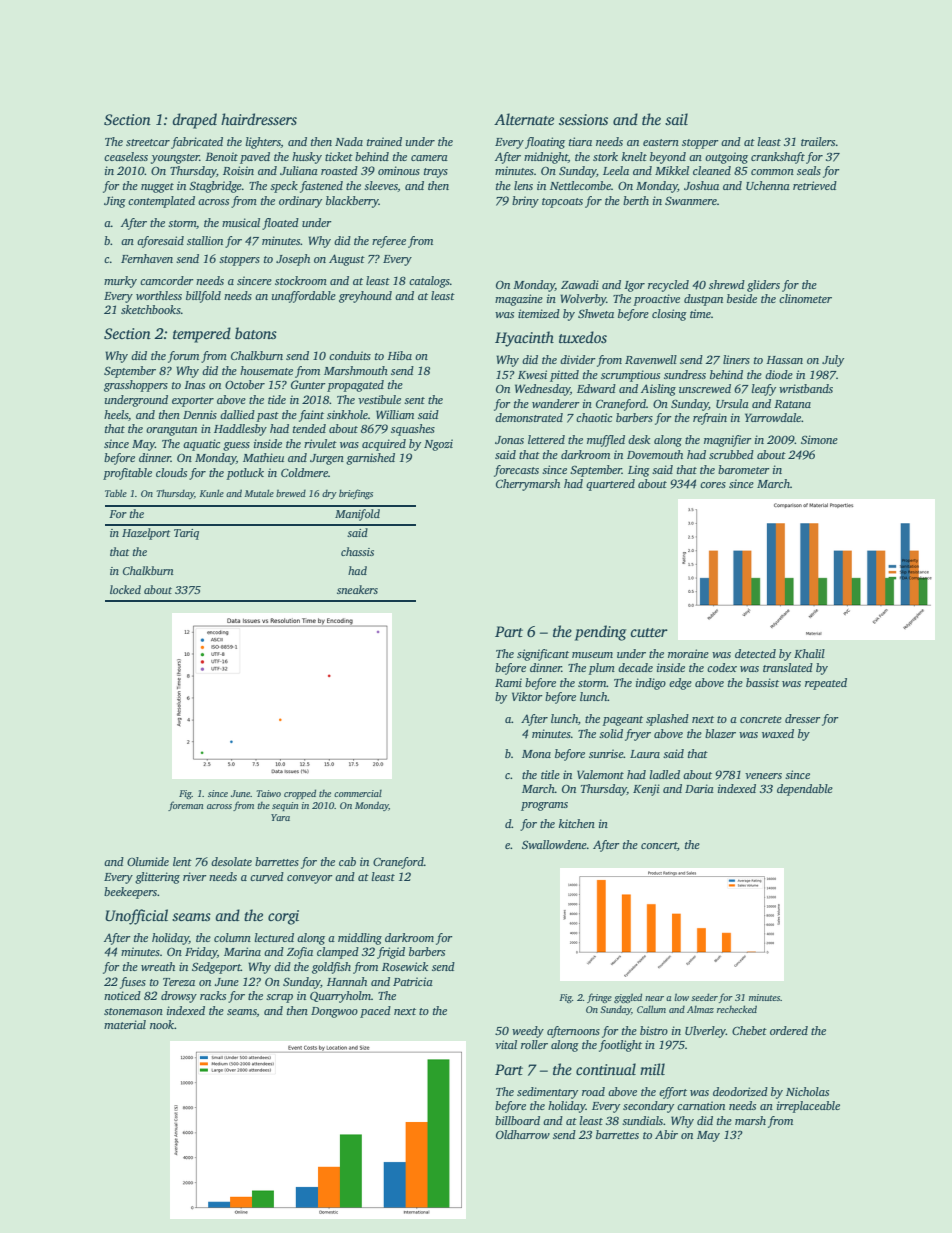 This screenshot has width=952, height=1233. I want to click on fringe, so click(599, 998).
